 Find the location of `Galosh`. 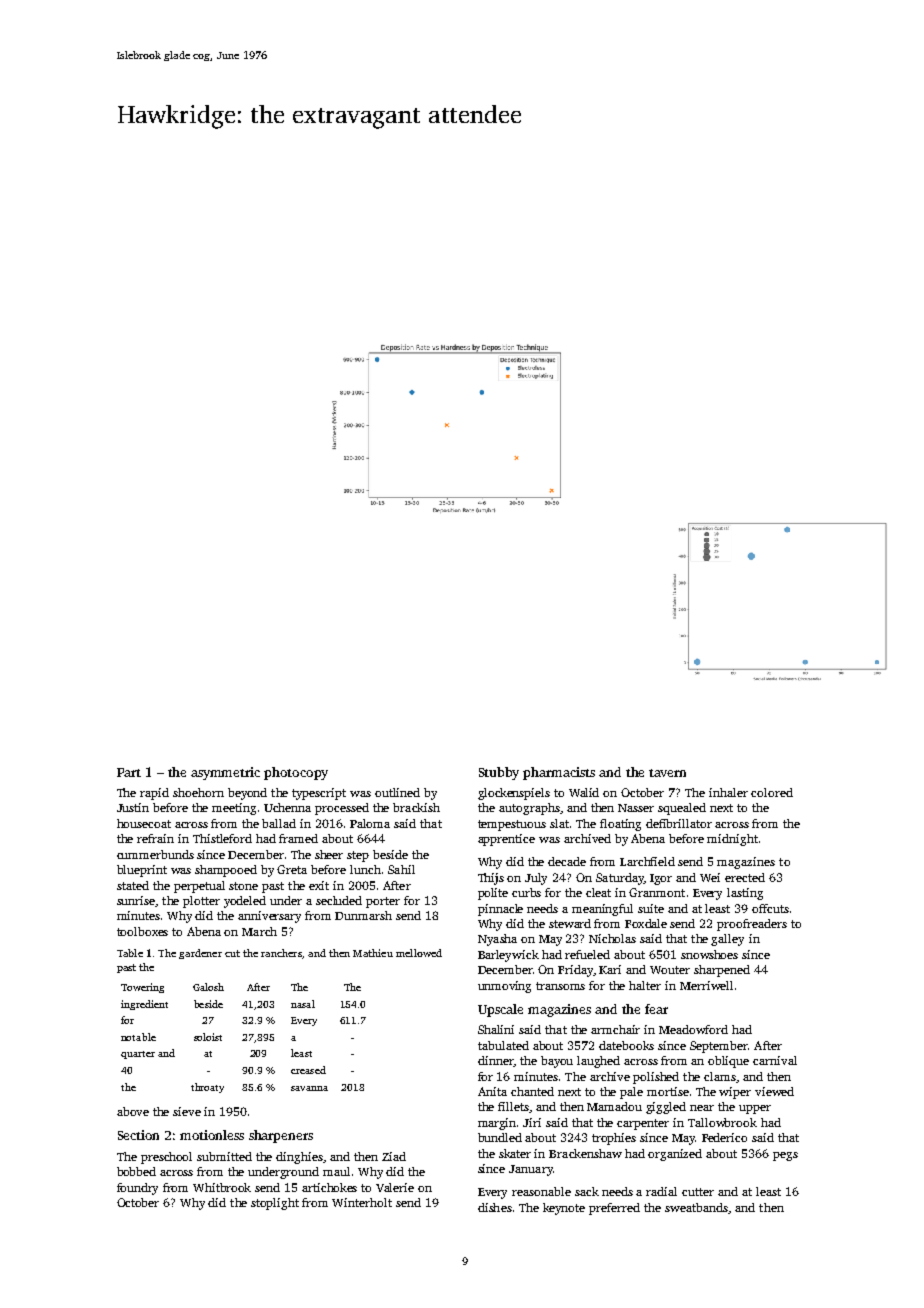

Galosh is located at coordinates (208, 987).
